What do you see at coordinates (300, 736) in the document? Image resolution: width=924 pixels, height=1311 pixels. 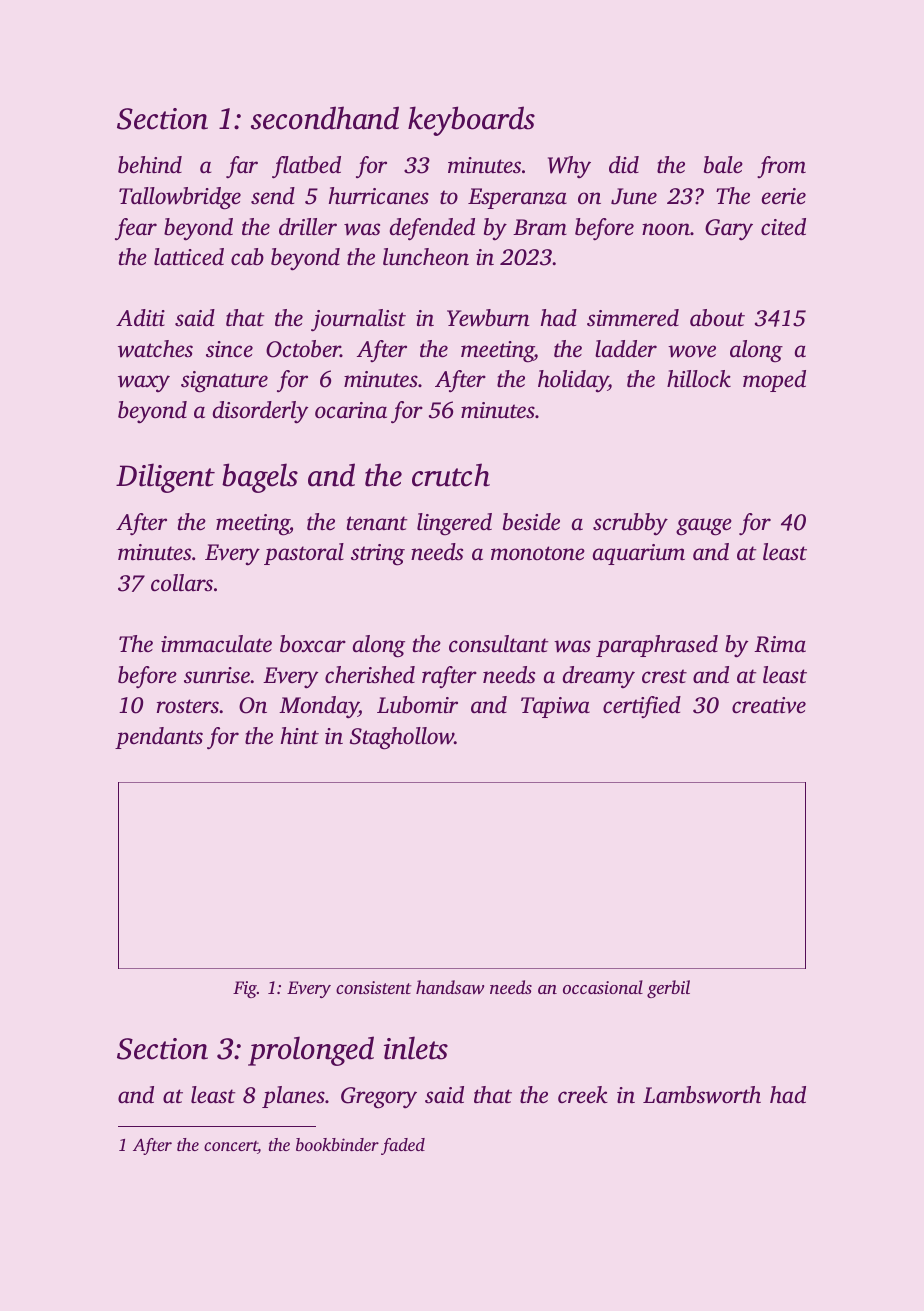 I see `hint` at bounding box center [300, 736].
